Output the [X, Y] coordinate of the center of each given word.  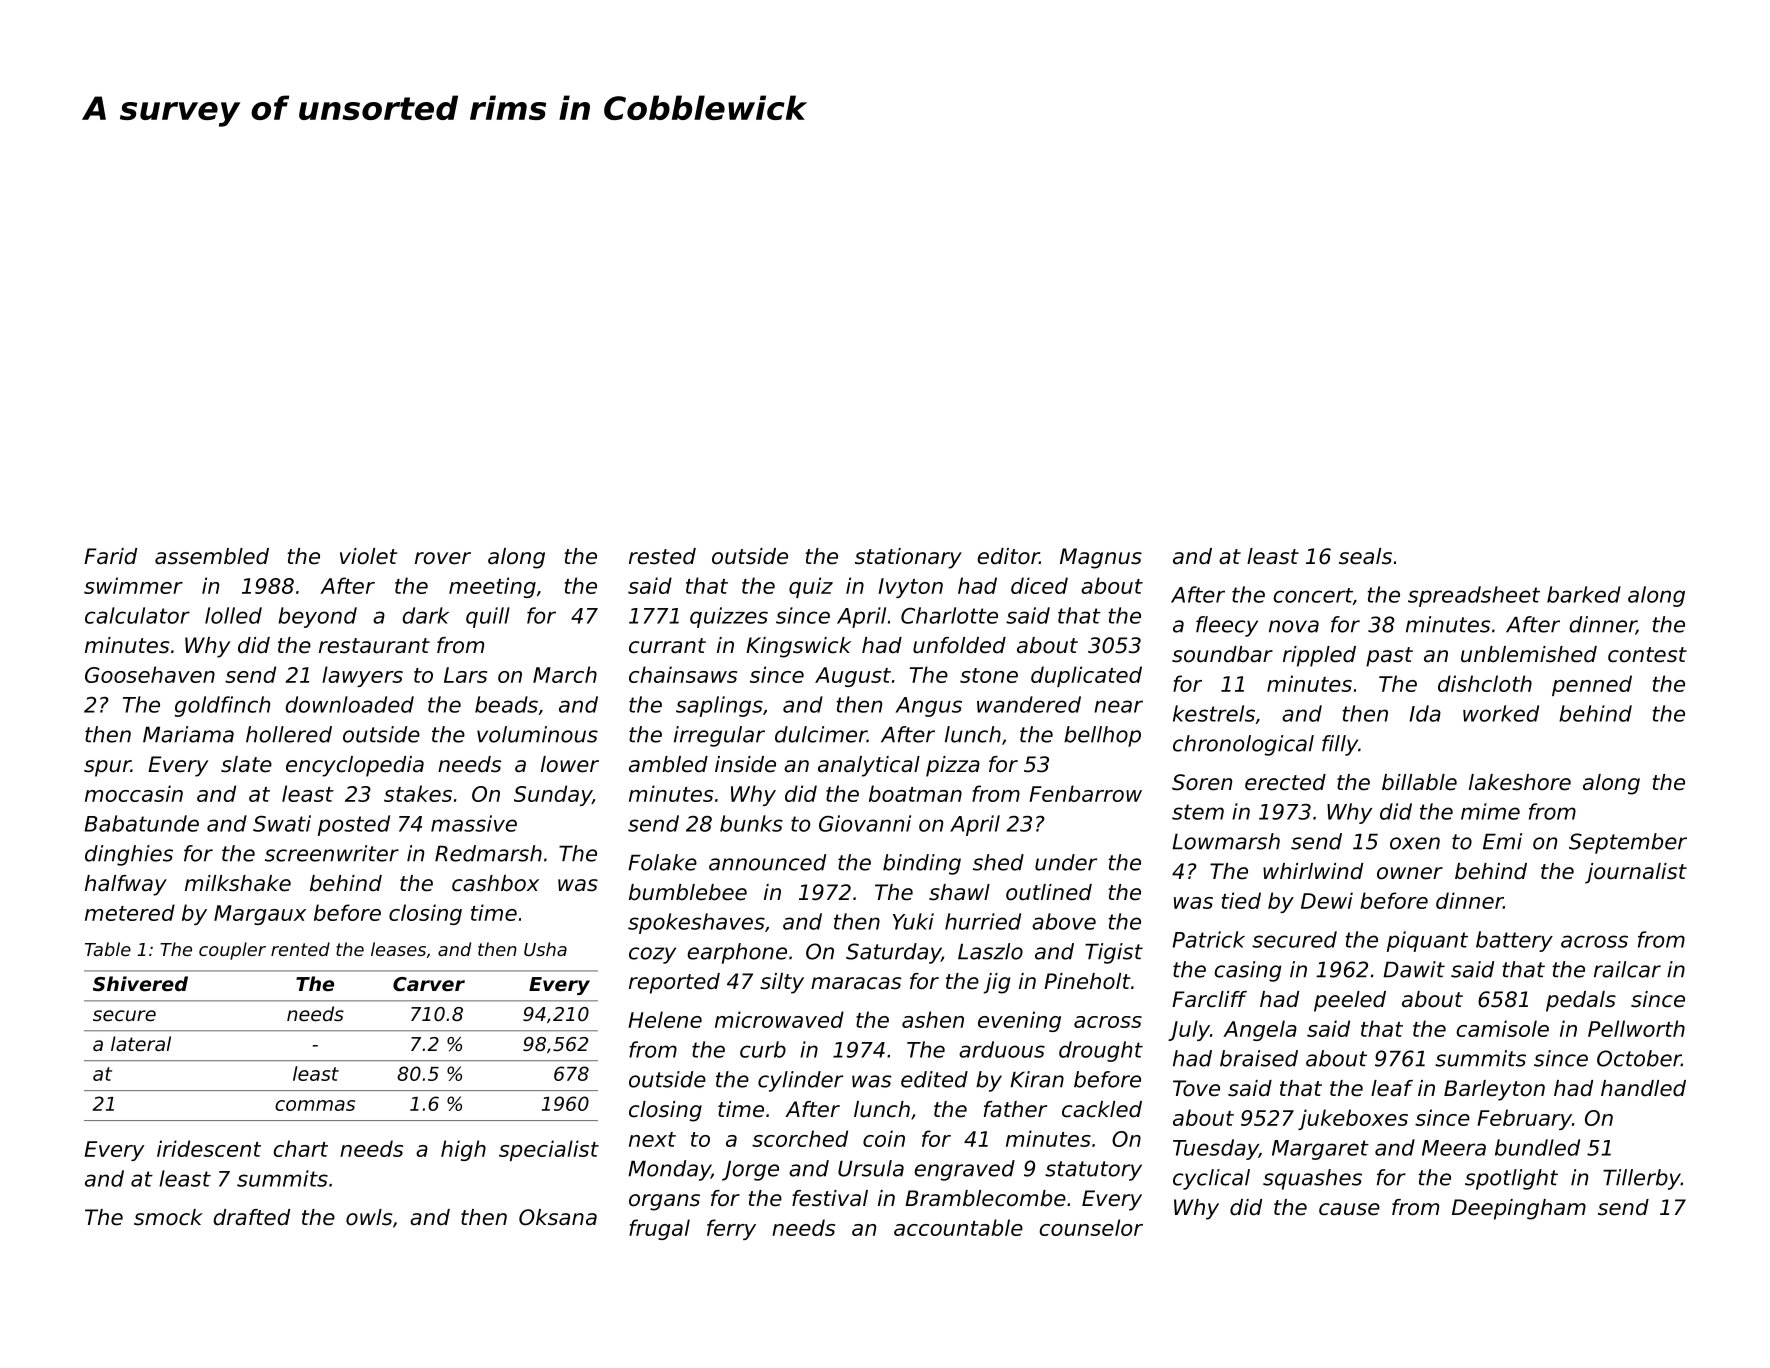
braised [1259, 1058]
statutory [1093, 1171]
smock [168, 1217]
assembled [212, 556]
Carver [429, 984]
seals [1365, 556]
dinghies [129, 855]
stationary [908, 558]
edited [934, 1079]
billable [1419, 782]
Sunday [553, 795]
